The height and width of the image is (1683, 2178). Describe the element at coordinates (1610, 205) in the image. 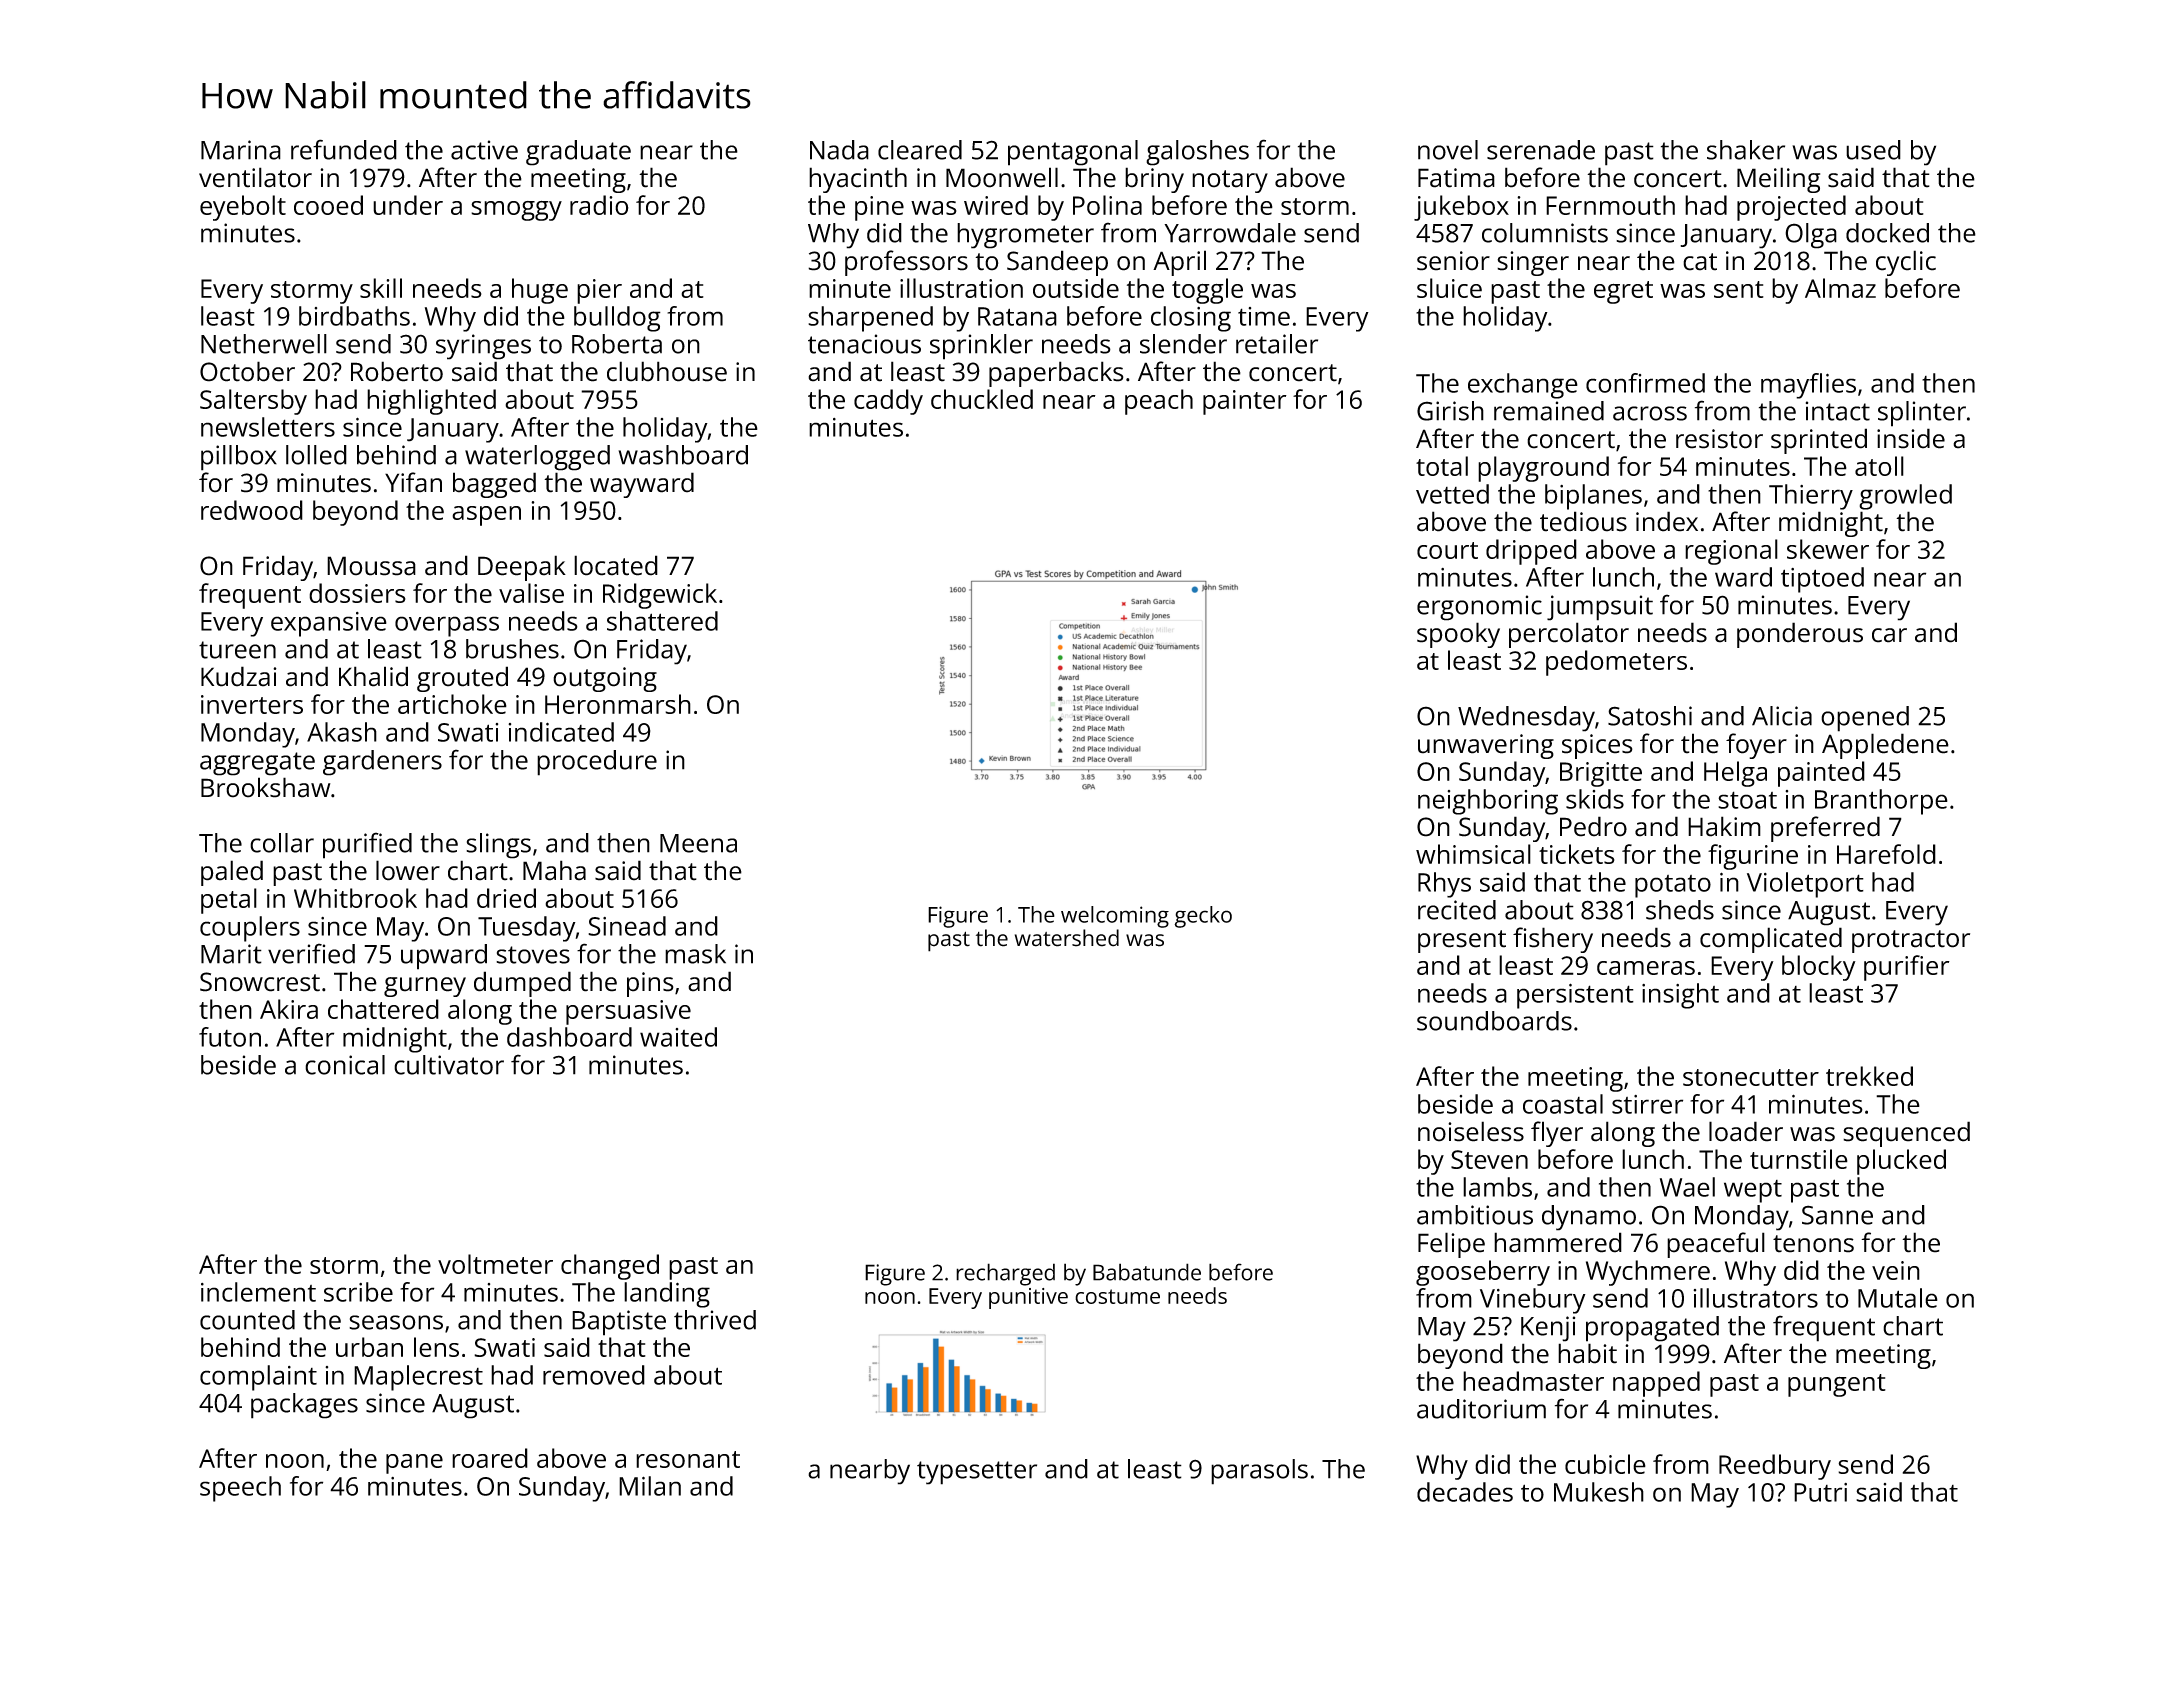

I see `Fernmouth` at that location.
